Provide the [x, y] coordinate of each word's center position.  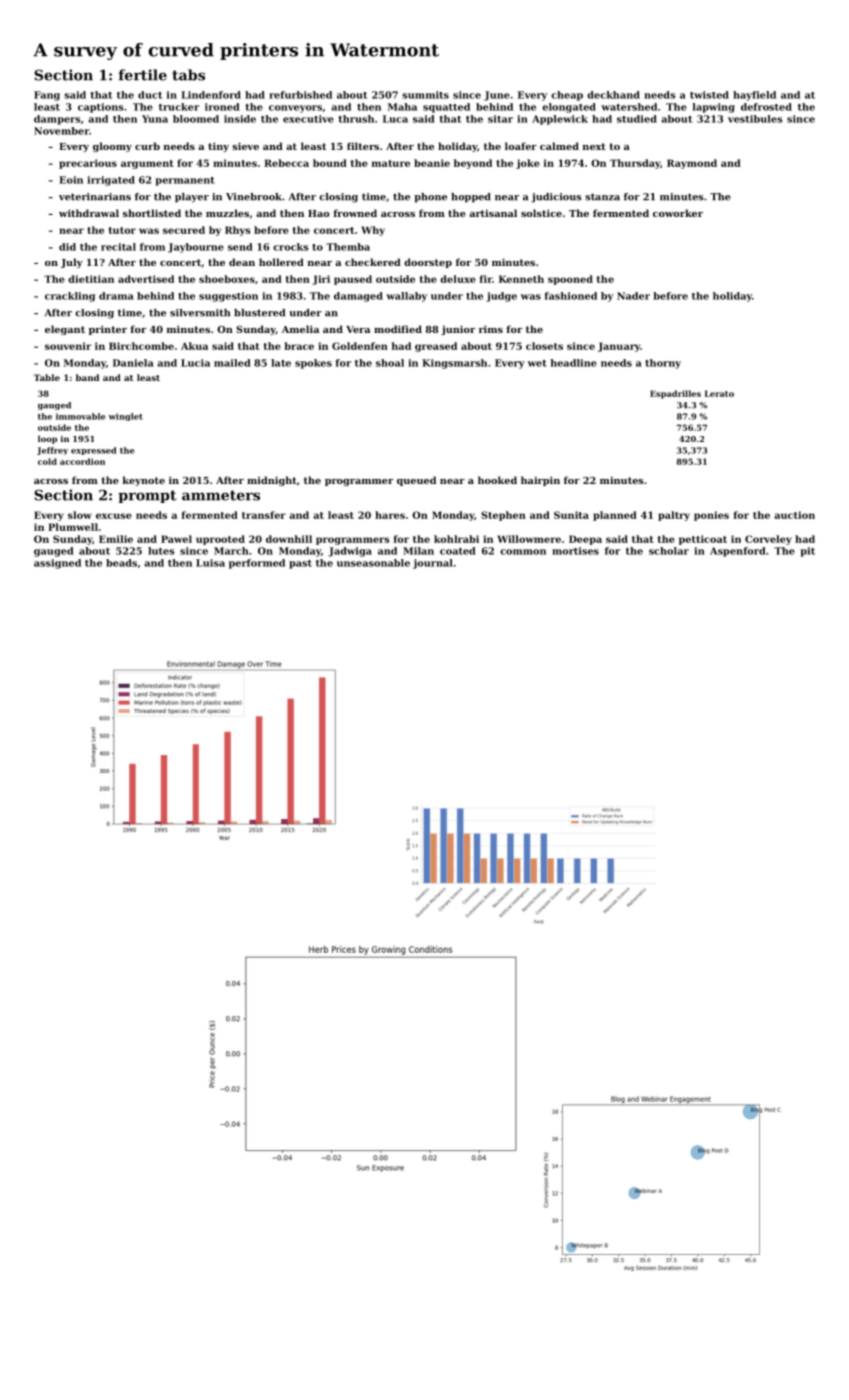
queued [416, 481]
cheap [567, 96]
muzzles [227, 213]
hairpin [540, 481]
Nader [633, 296]
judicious [556, 198]
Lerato [719, 393]
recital [118, 247]
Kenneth [521, 279]
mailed [232, 363]
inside [240, 119]
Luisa [210, 563]
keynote [144, 481]
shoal [390, 363]
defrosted [766, 107]
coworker [678, 213]
